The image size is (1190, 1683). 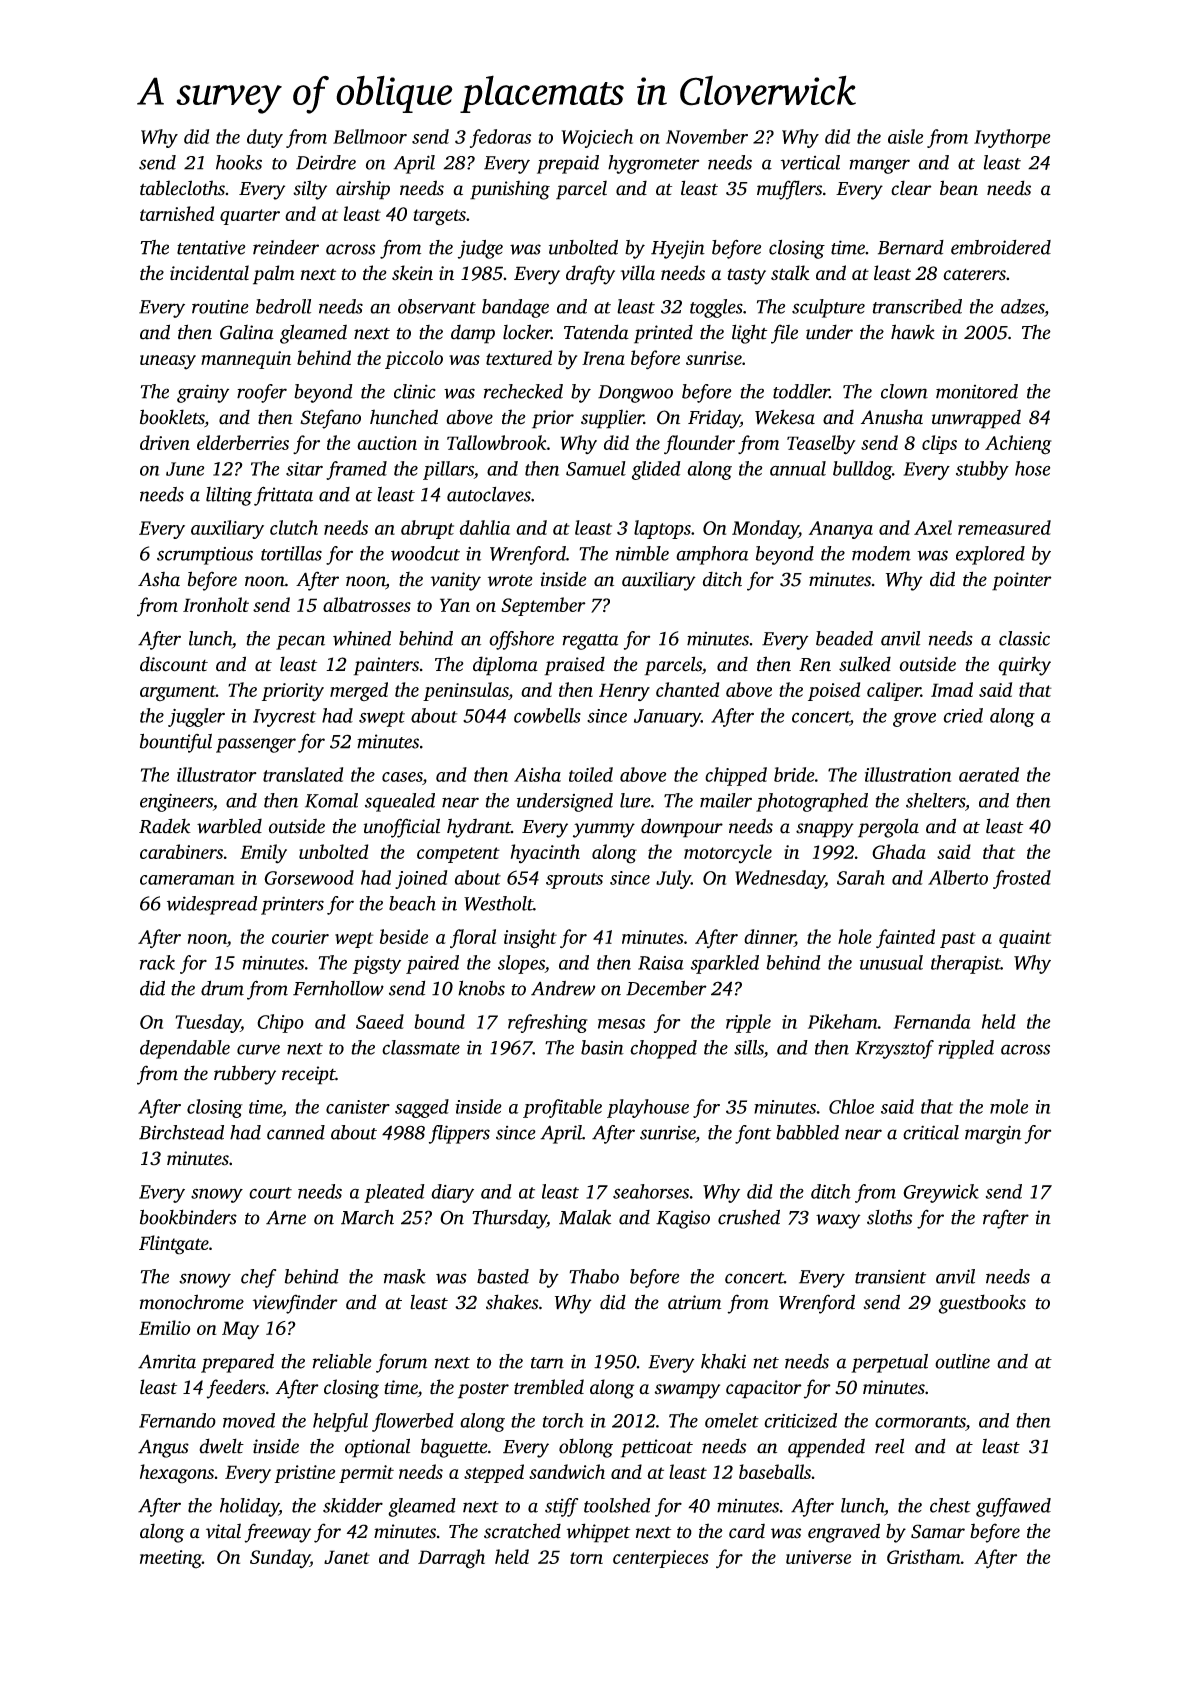 What do you see at coordinates (892, 417) in the document?
I see `Anusha` at bounding box center [892, 417].
